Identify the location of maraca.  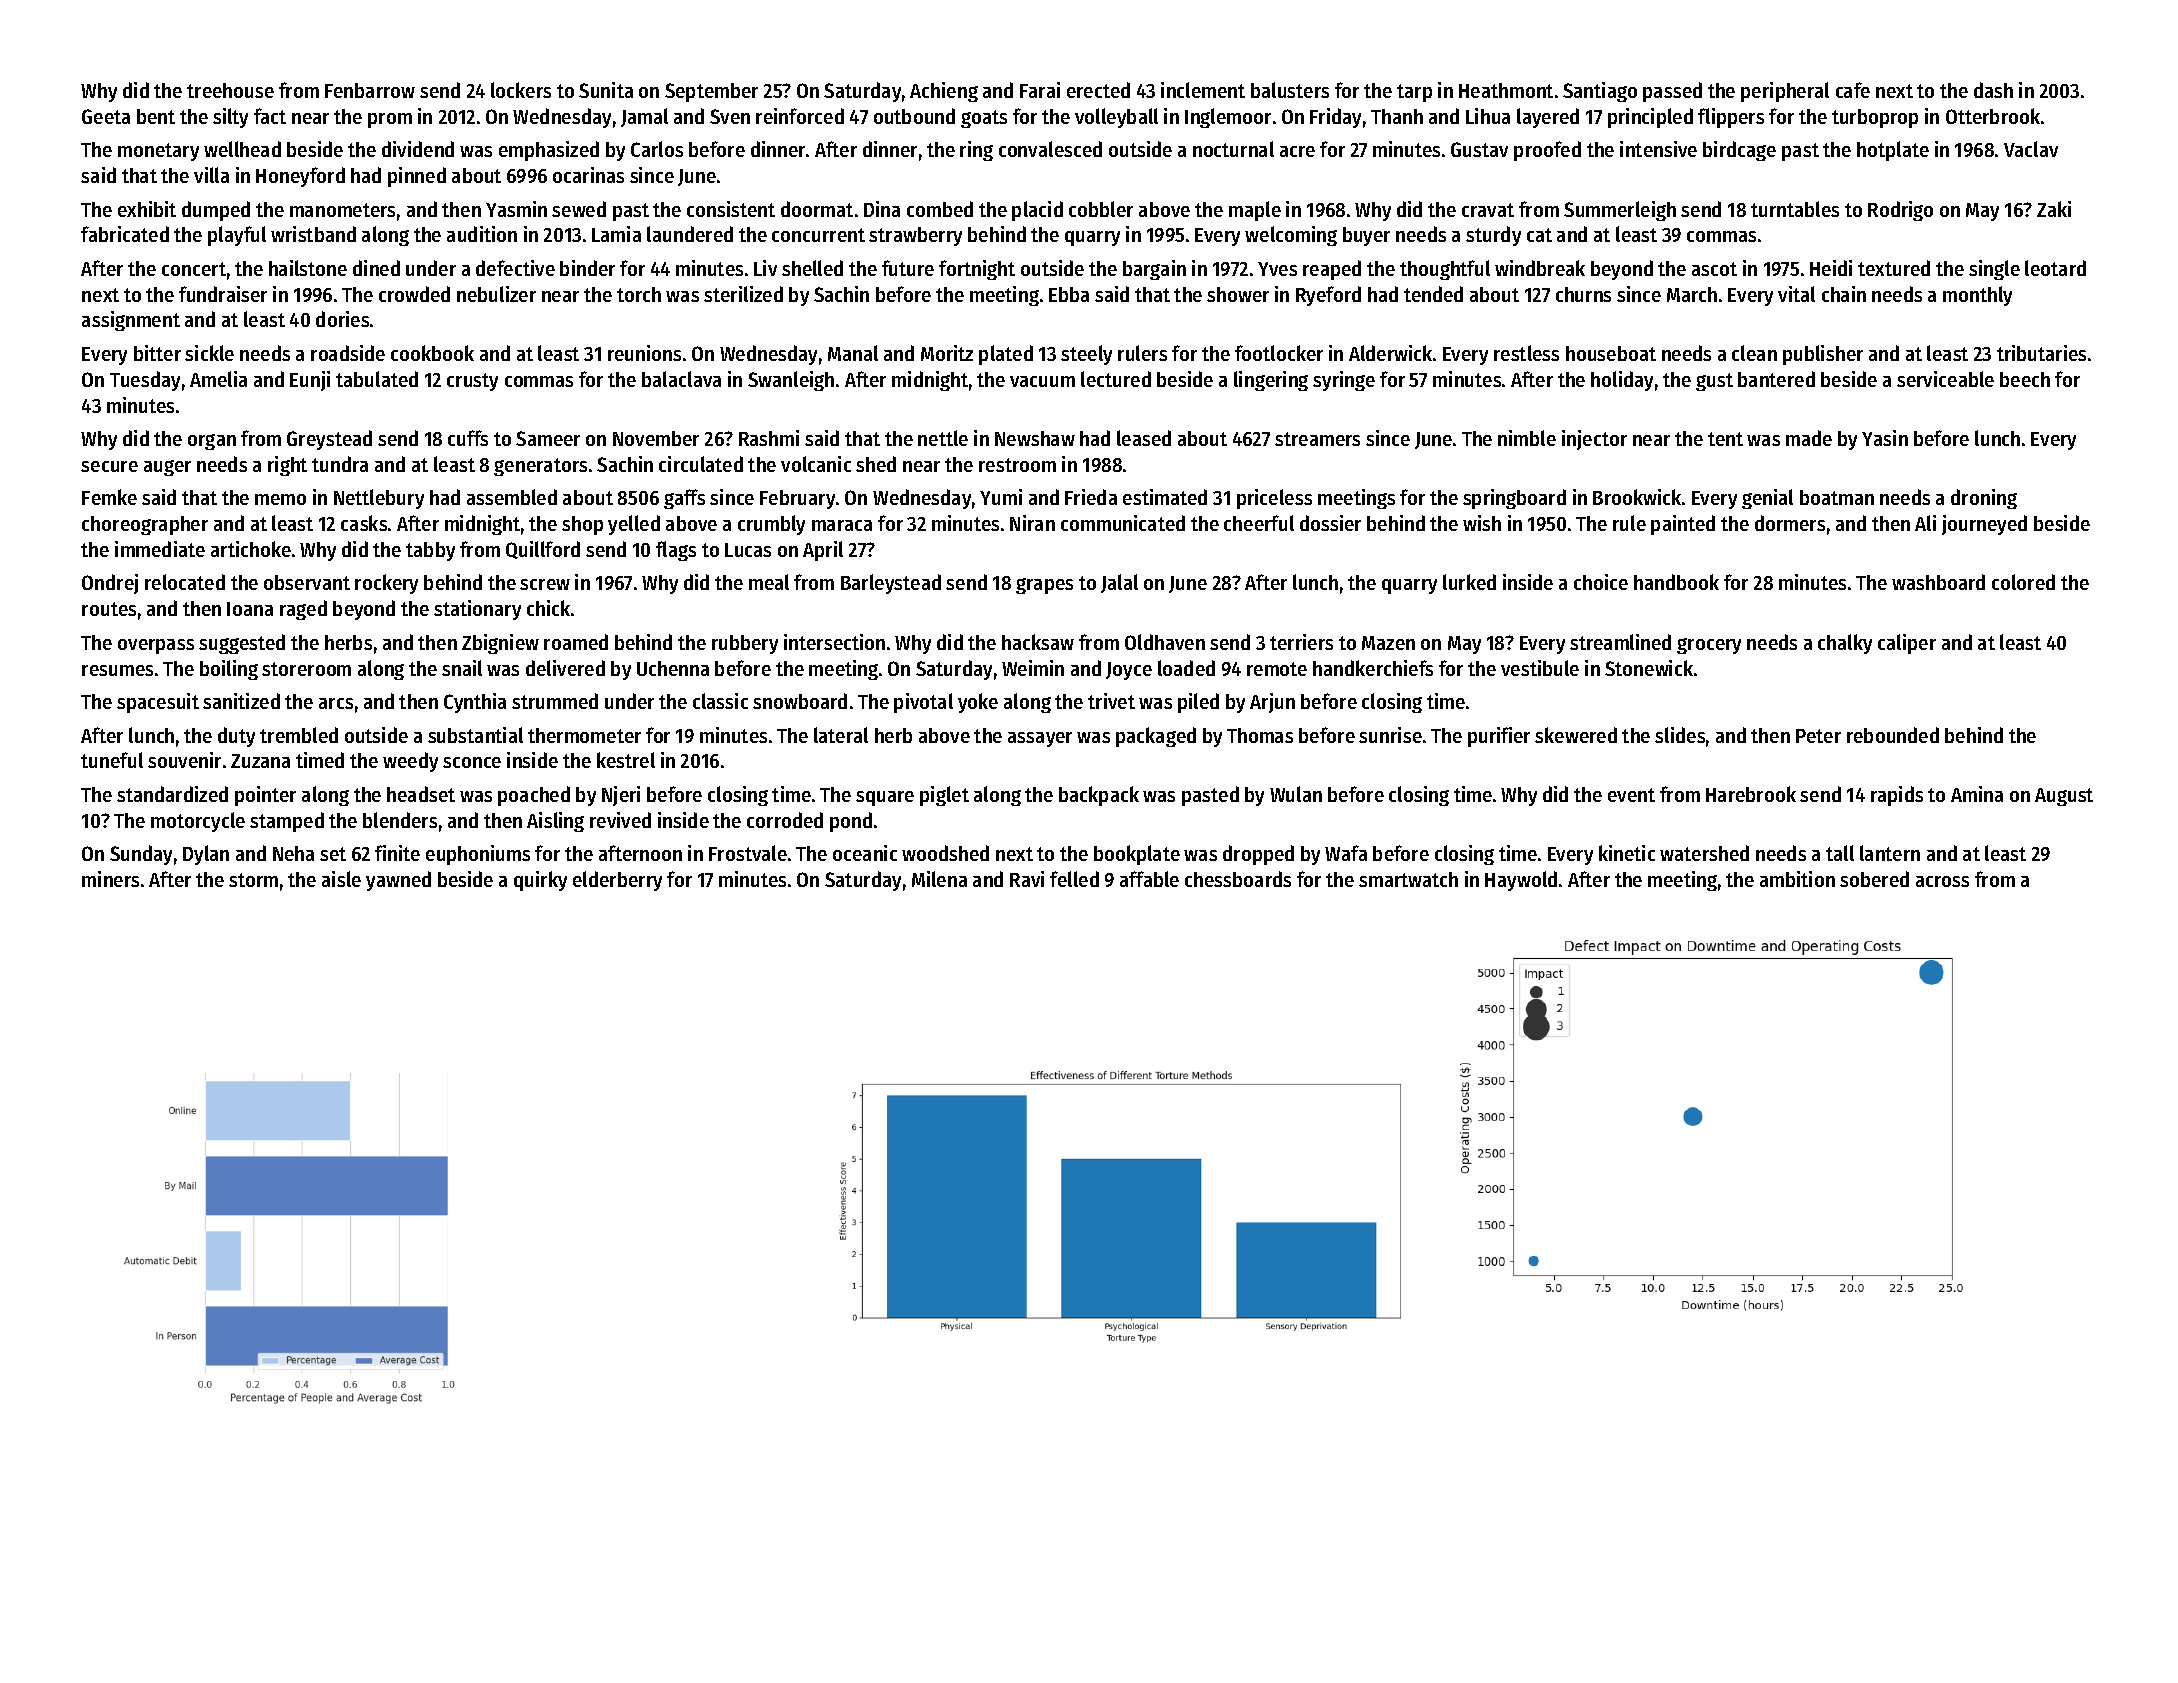
(842, 525).
